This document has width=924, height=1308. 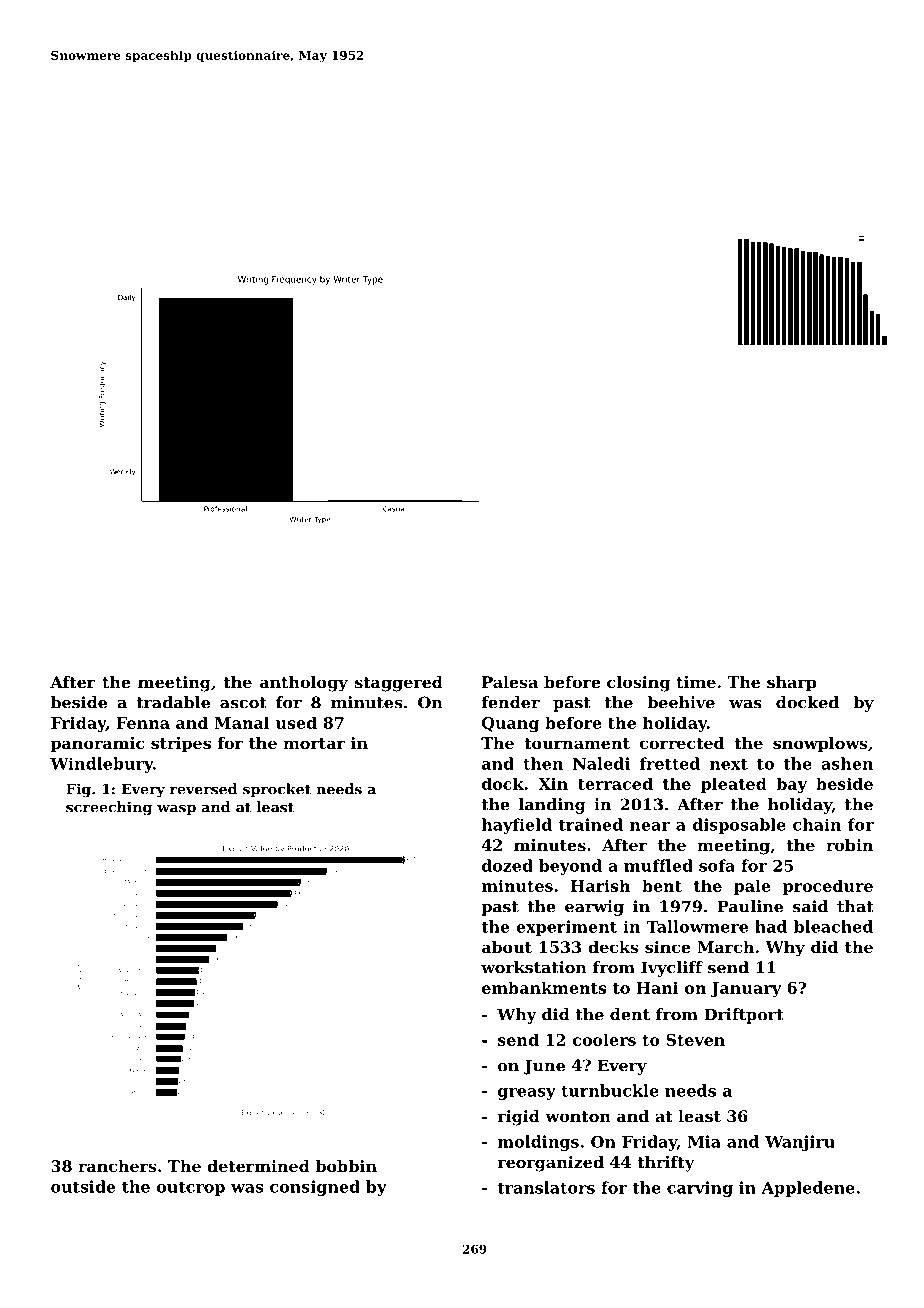 I want to click on closing, so click(x=638, y=684).
